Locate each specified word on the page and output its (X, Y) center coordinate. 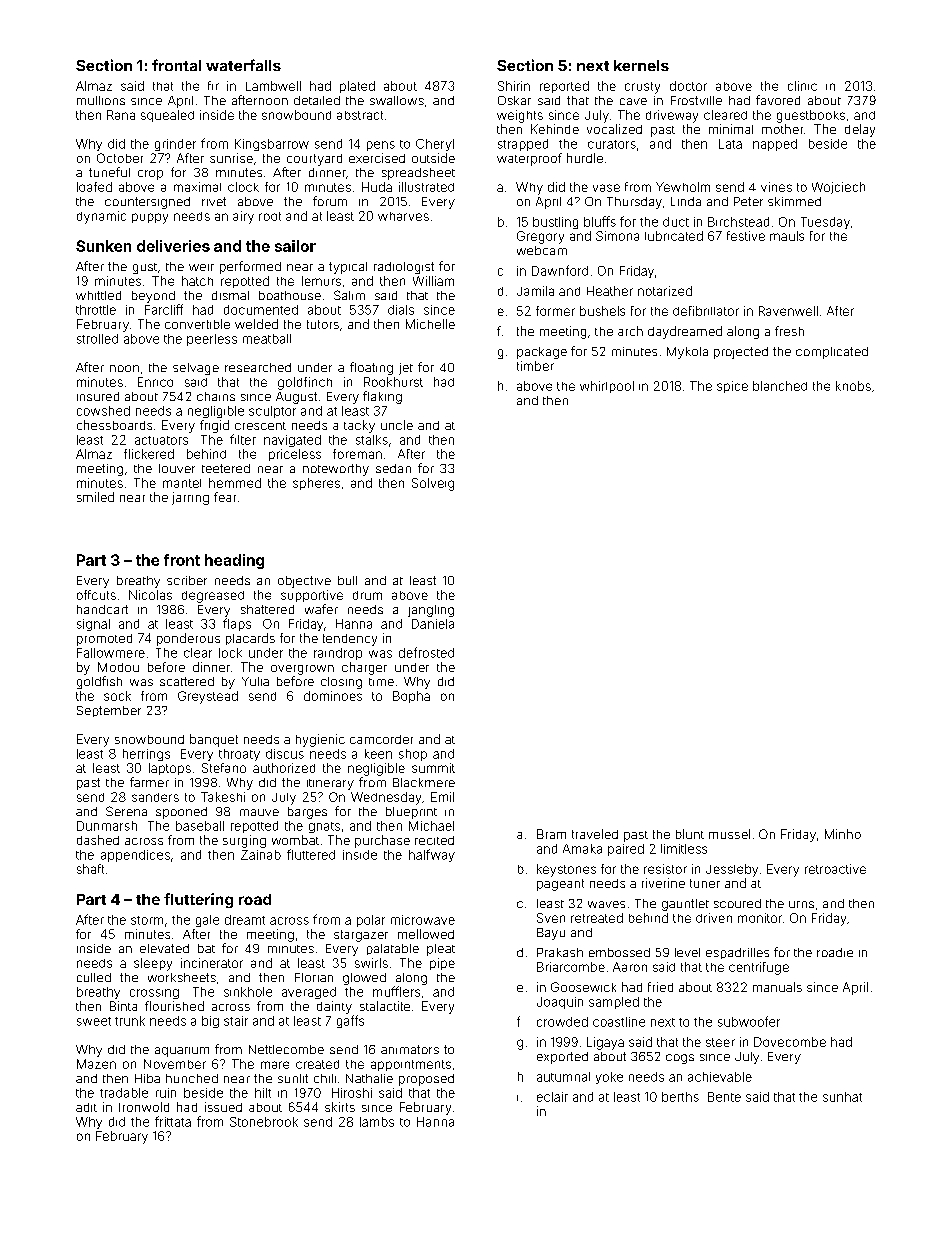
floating (371, 368)
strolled (97, 339)
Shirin (514, 86)
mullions (101, 100)
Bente (724, 1097)
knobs (853, 386)
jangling (431, 611)
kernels (641, 65)
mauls (787, 236)
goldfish (99, 682)
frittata (173, 1121)
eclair (552, 1097)
